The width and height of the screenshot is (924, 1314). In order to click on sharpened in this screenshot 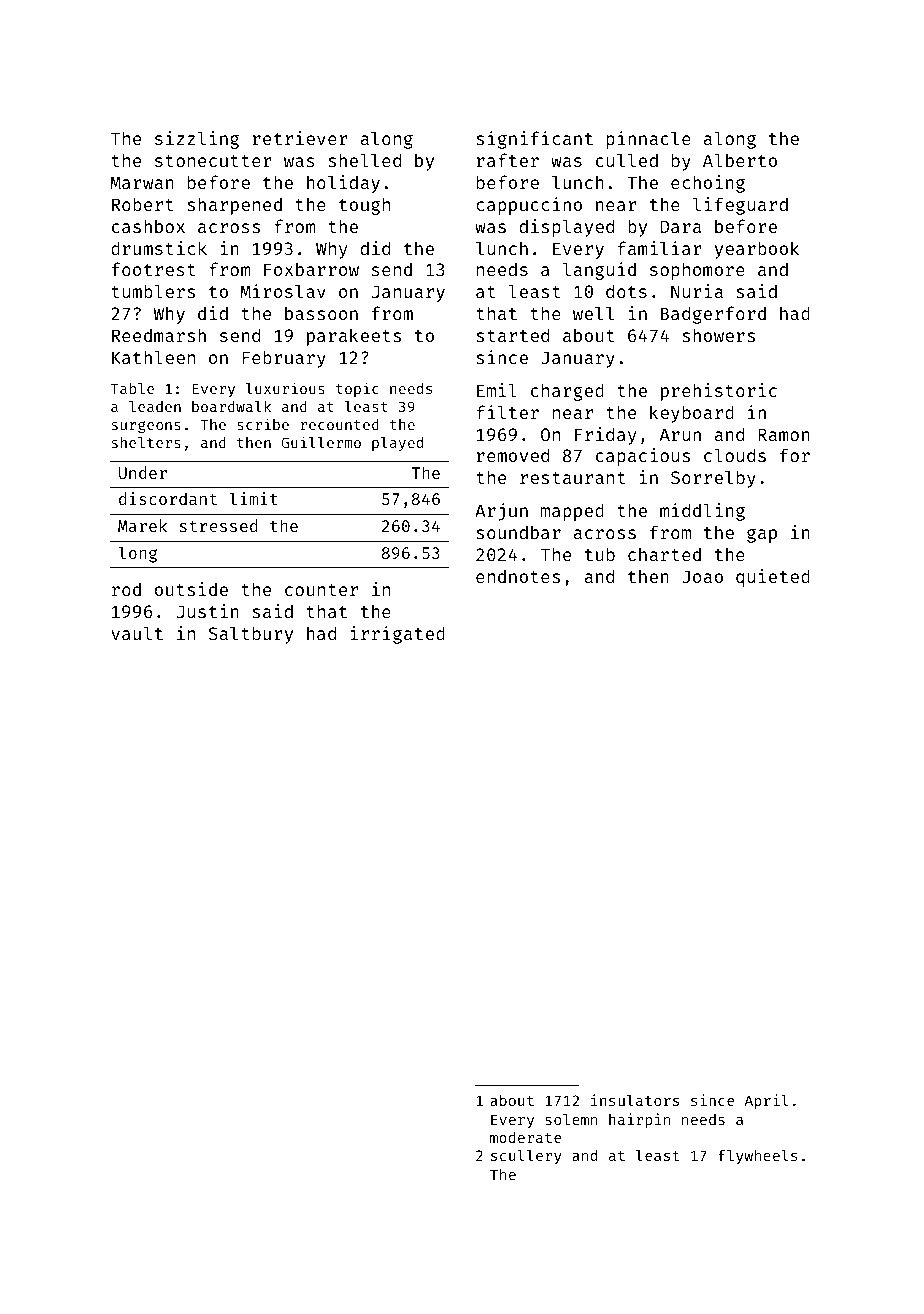, I will do `click(234, 206)`.
